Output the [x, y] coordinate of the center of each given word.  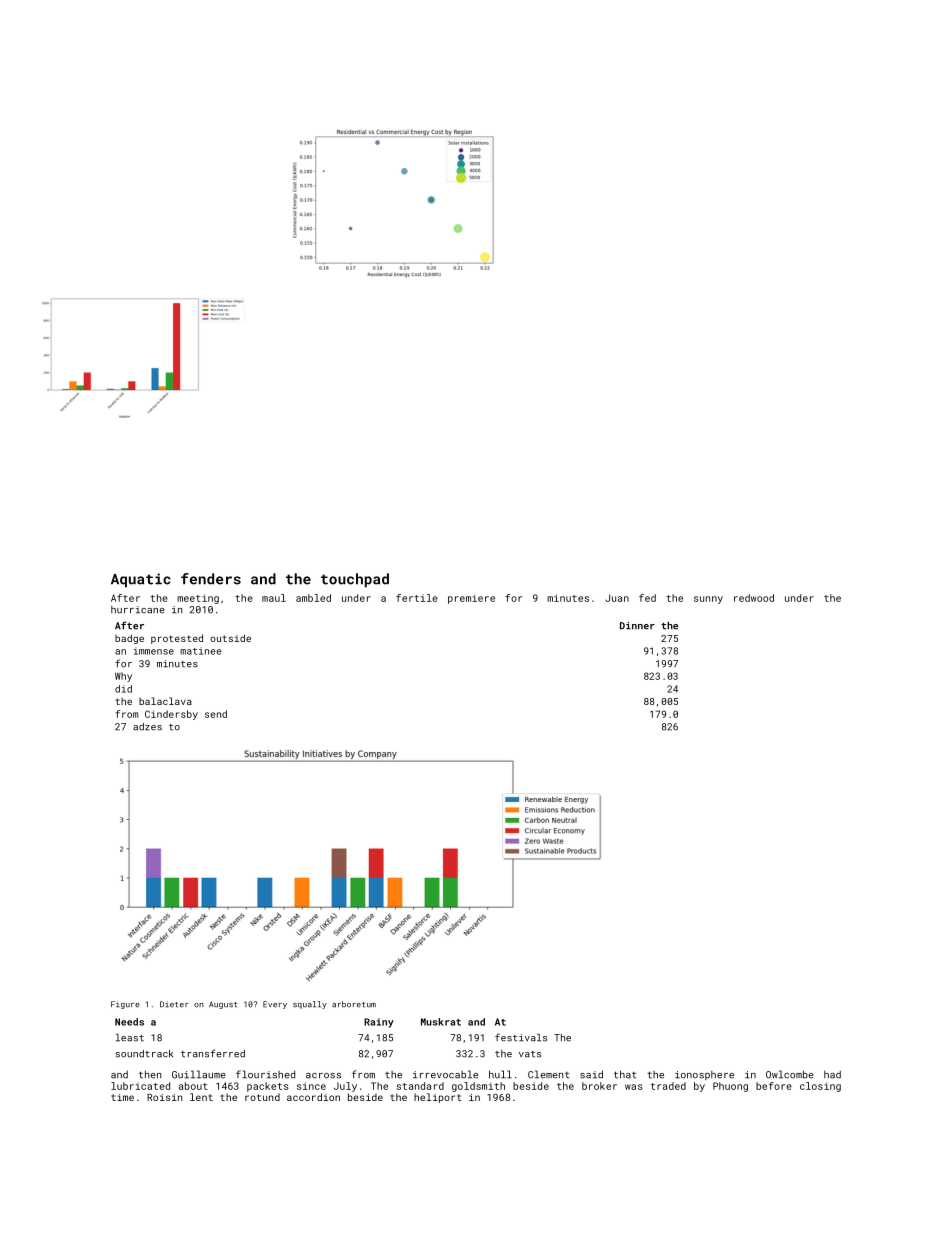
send [216, 714]
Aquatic [141, 580]
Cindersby [171, 715]
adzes [147, 727]
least [130, 1038]
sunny [708, 600]
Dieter [174, 1004]
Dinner [637, 626]
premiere [471, 599]
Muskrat [441, 1022]
